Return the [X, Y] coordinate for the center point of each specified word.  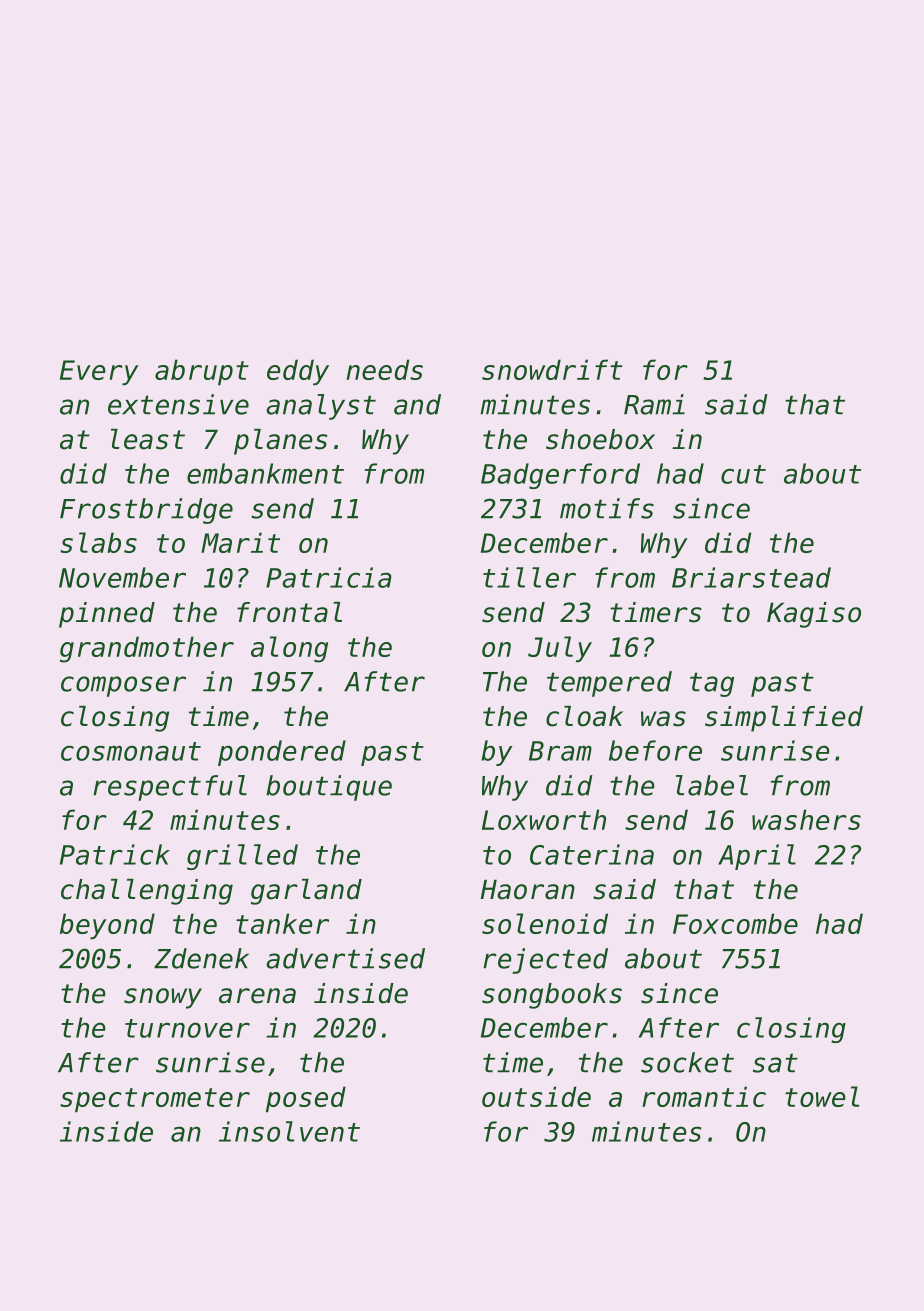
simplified [784, 719]
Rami [654, 404]
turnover [187, 1028]
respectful [170, 788]
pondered [282, 753]
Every [99, 372]
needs [384, 369]
